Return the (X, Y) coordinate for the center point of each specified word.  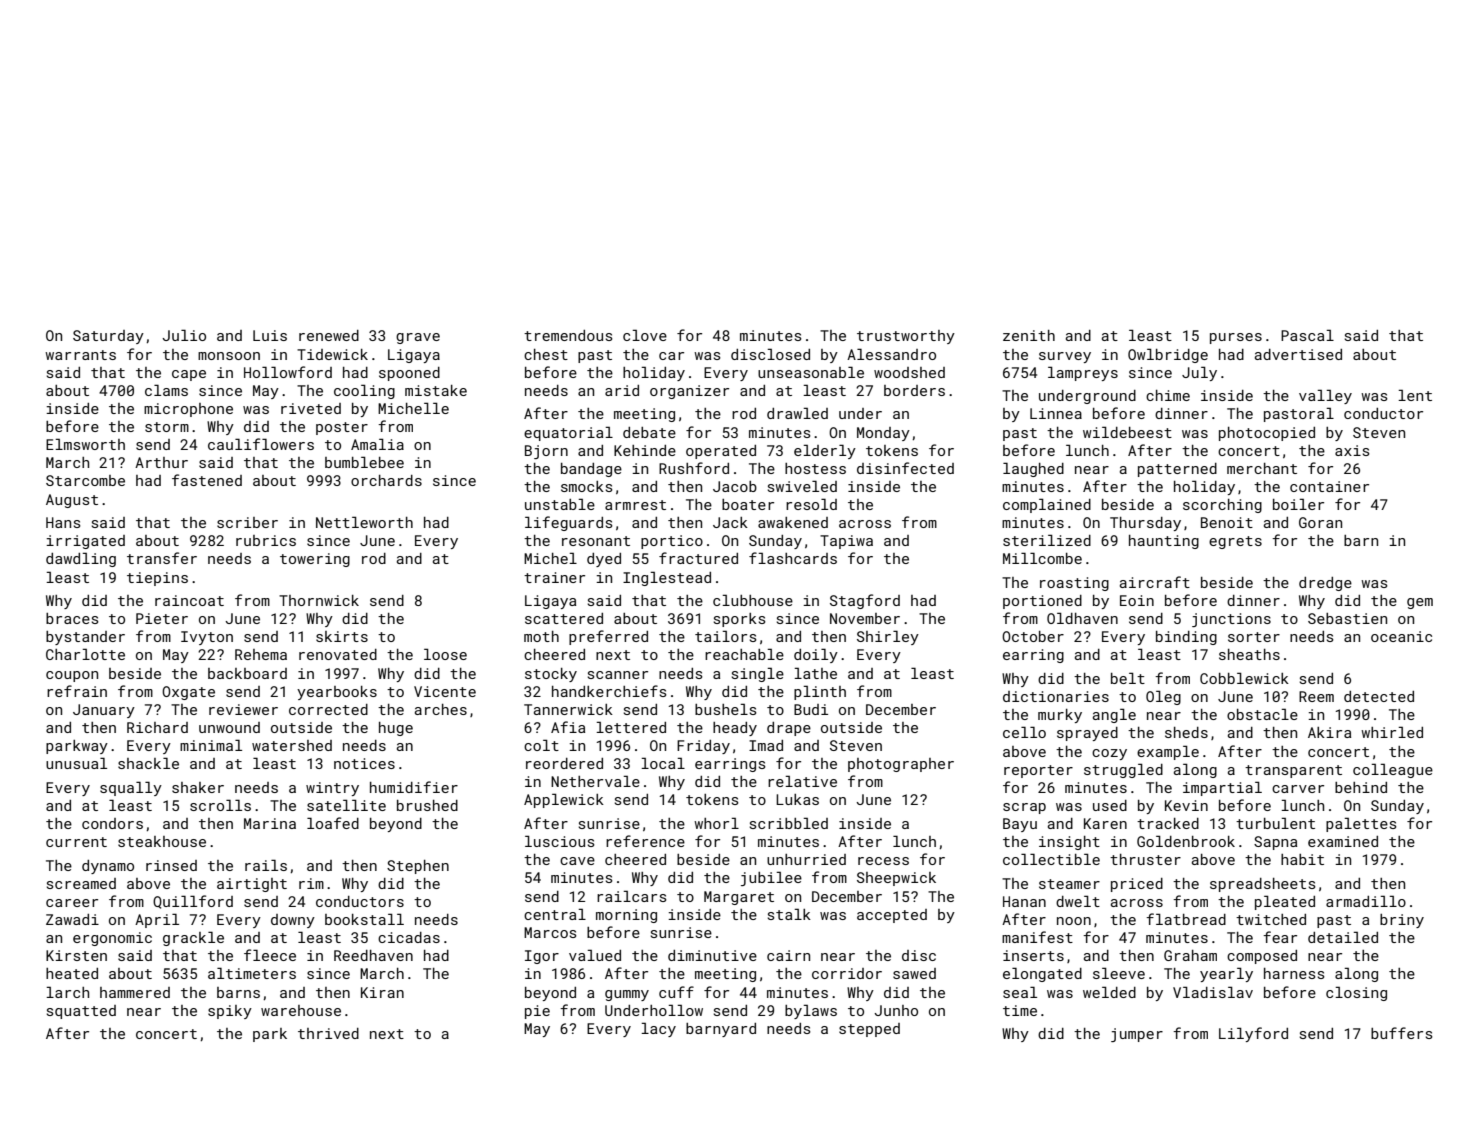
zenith (1029, 335)
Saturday (108, 337)
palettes (1361, 824)
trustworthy (906, 337)
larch (67, 992)
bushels (726, 709)
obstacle (1262, 714)
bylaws (811, 1011)
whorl (716, 823)
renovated (338, 654)
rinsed (171, 865)
